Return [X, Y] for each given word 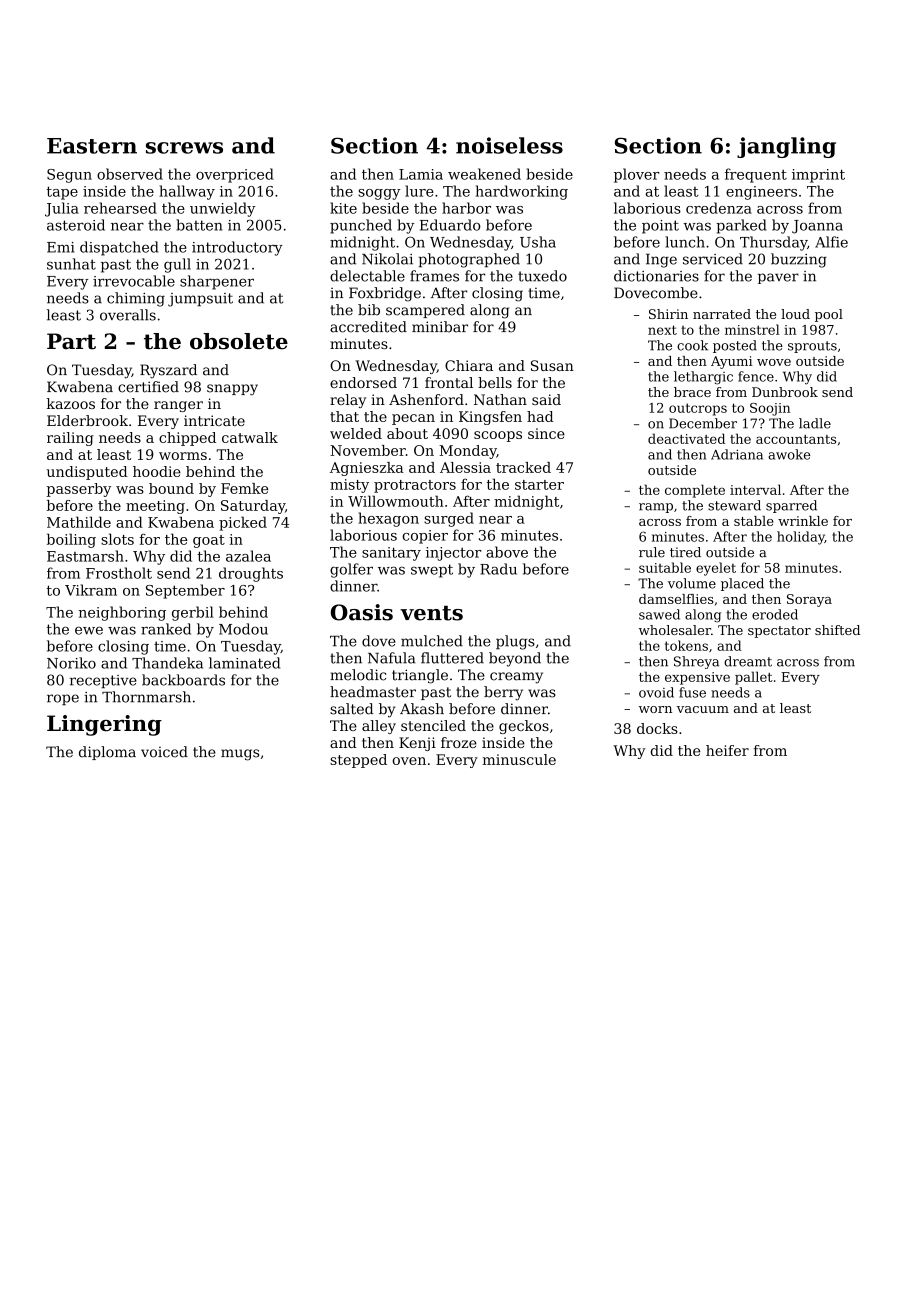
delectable [367, 276]
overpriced [235, 175]
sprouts [812, 347]
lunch [685, 242]
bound [171, 488]
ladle [815, 423]
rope [63, 699]
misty [349, 486]
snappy [232, 390]
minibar [440, 327]
